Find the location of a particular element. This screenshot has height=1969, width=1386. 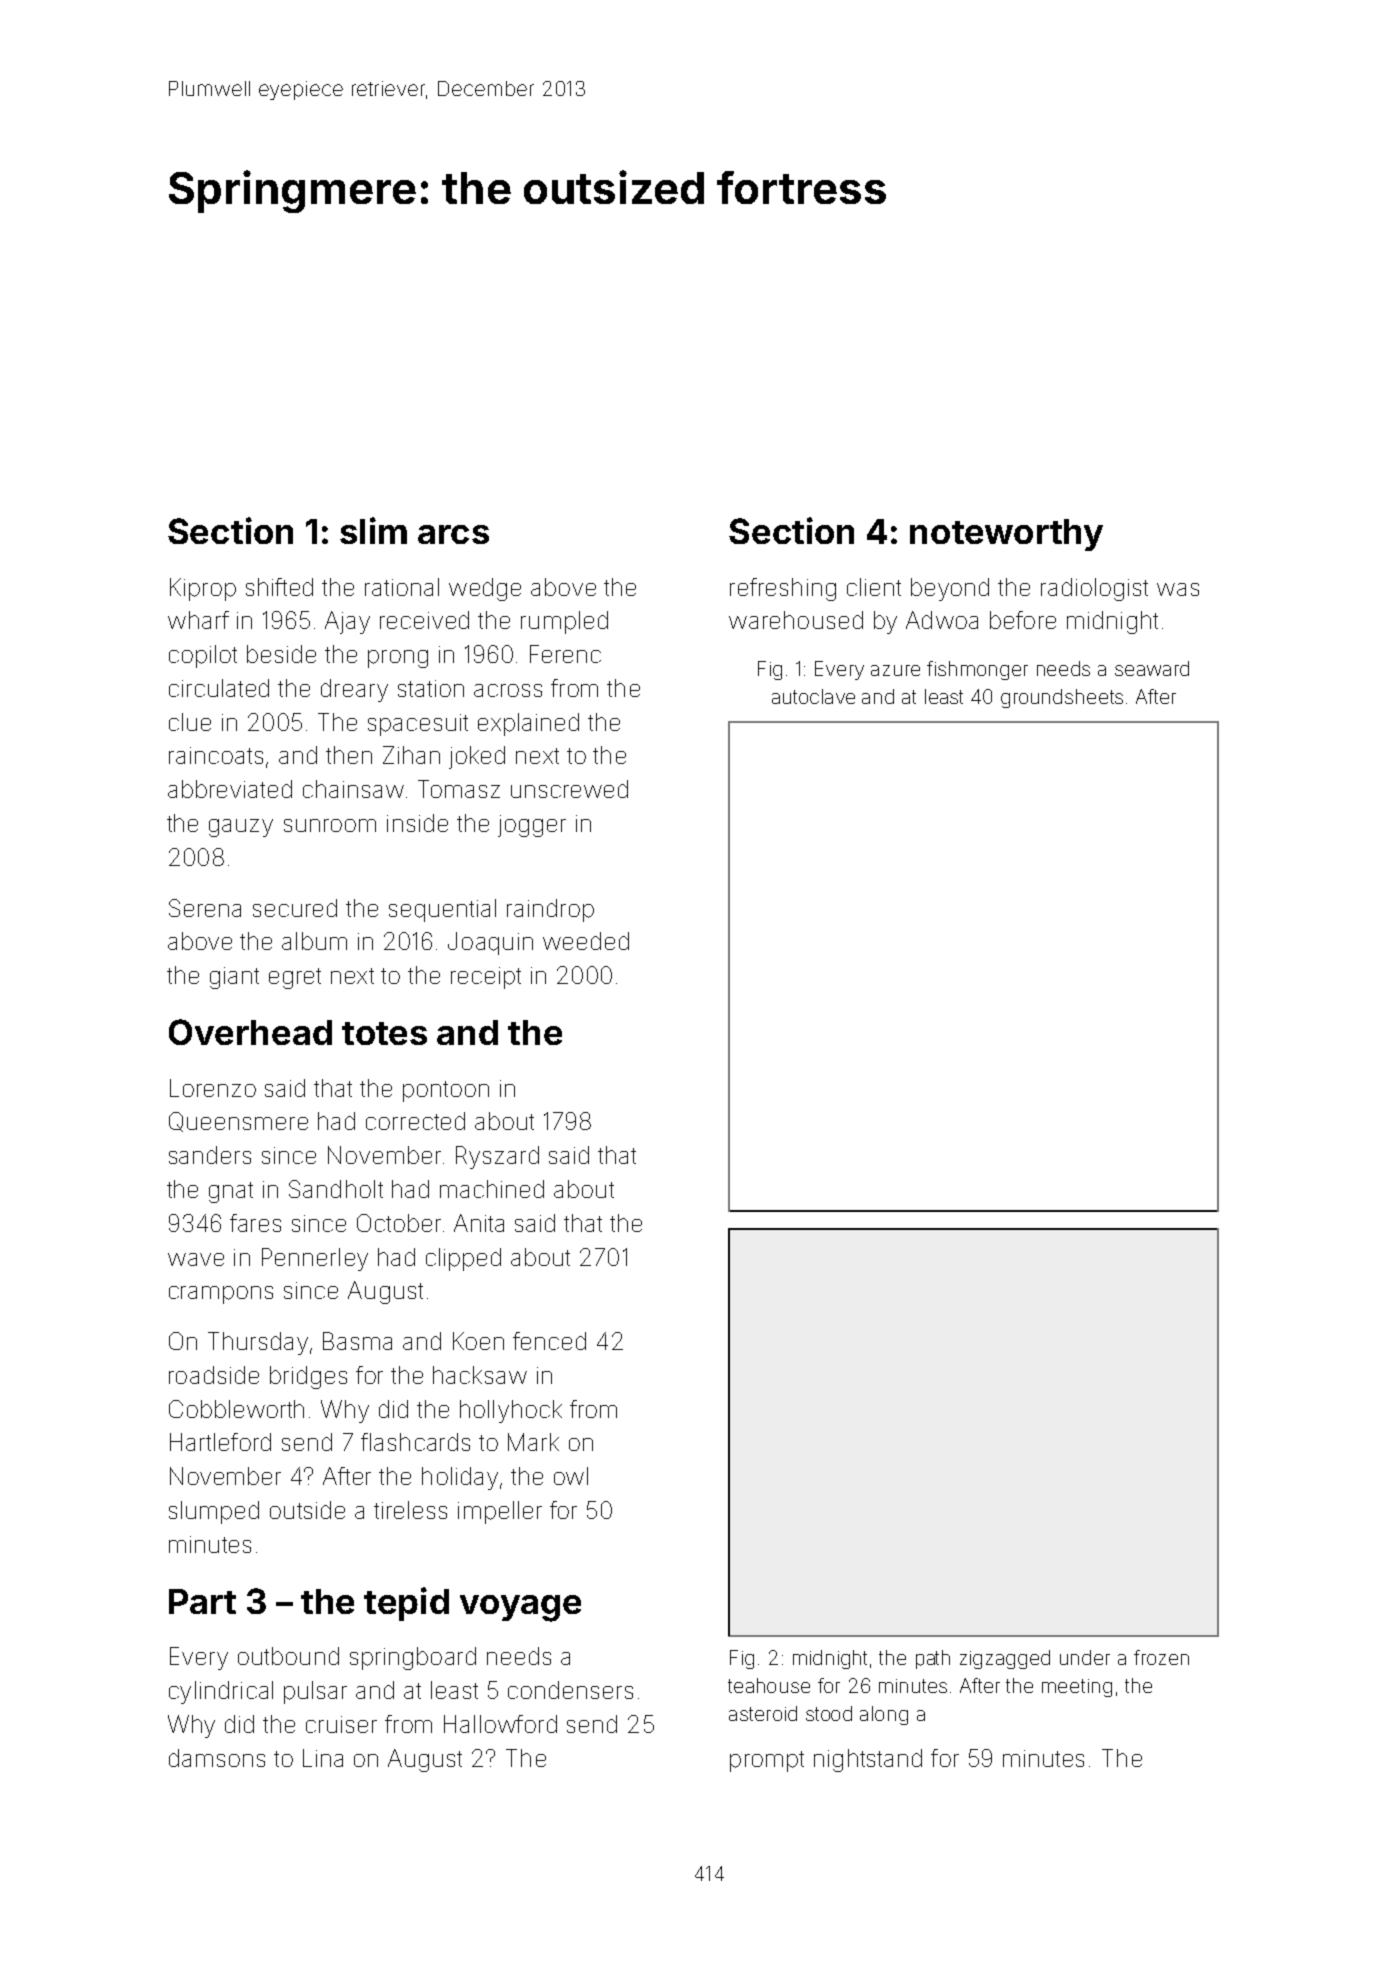

refreshing is located at coordinates (783, 589).
